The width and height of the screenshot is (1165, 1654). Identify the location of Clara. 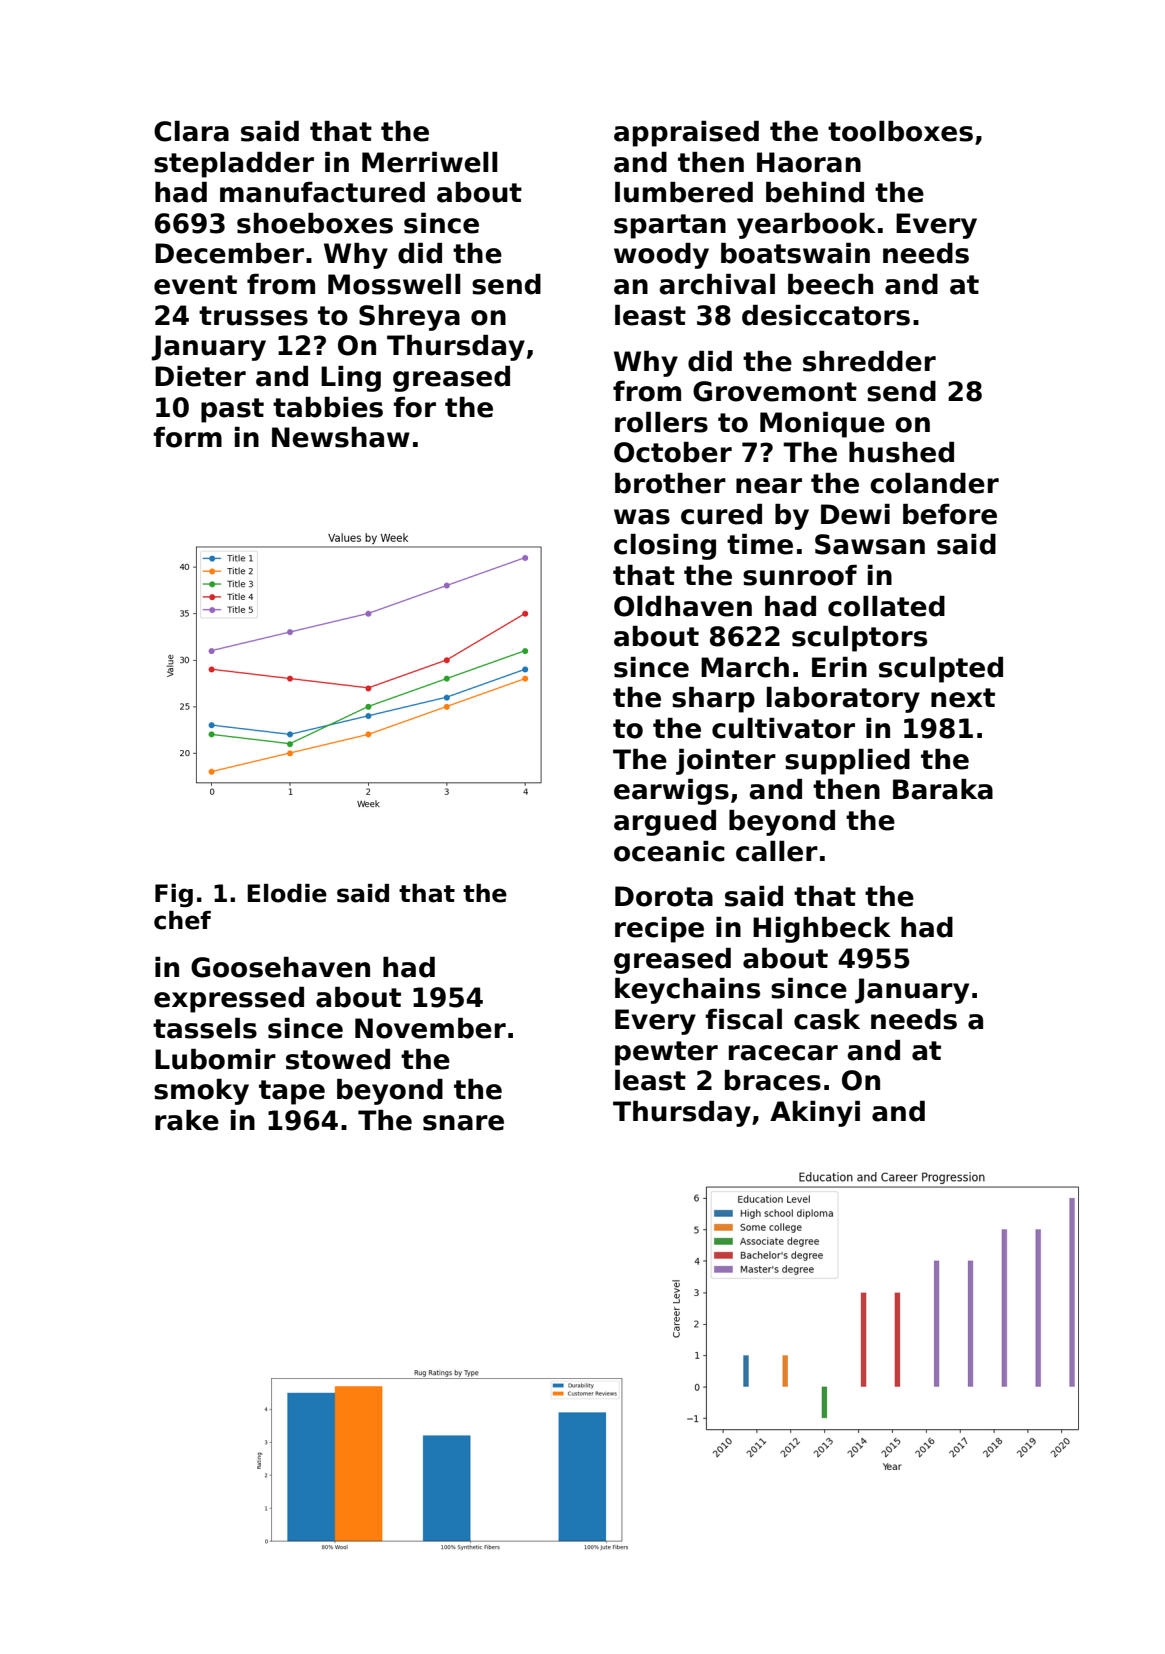
(191, 131).
